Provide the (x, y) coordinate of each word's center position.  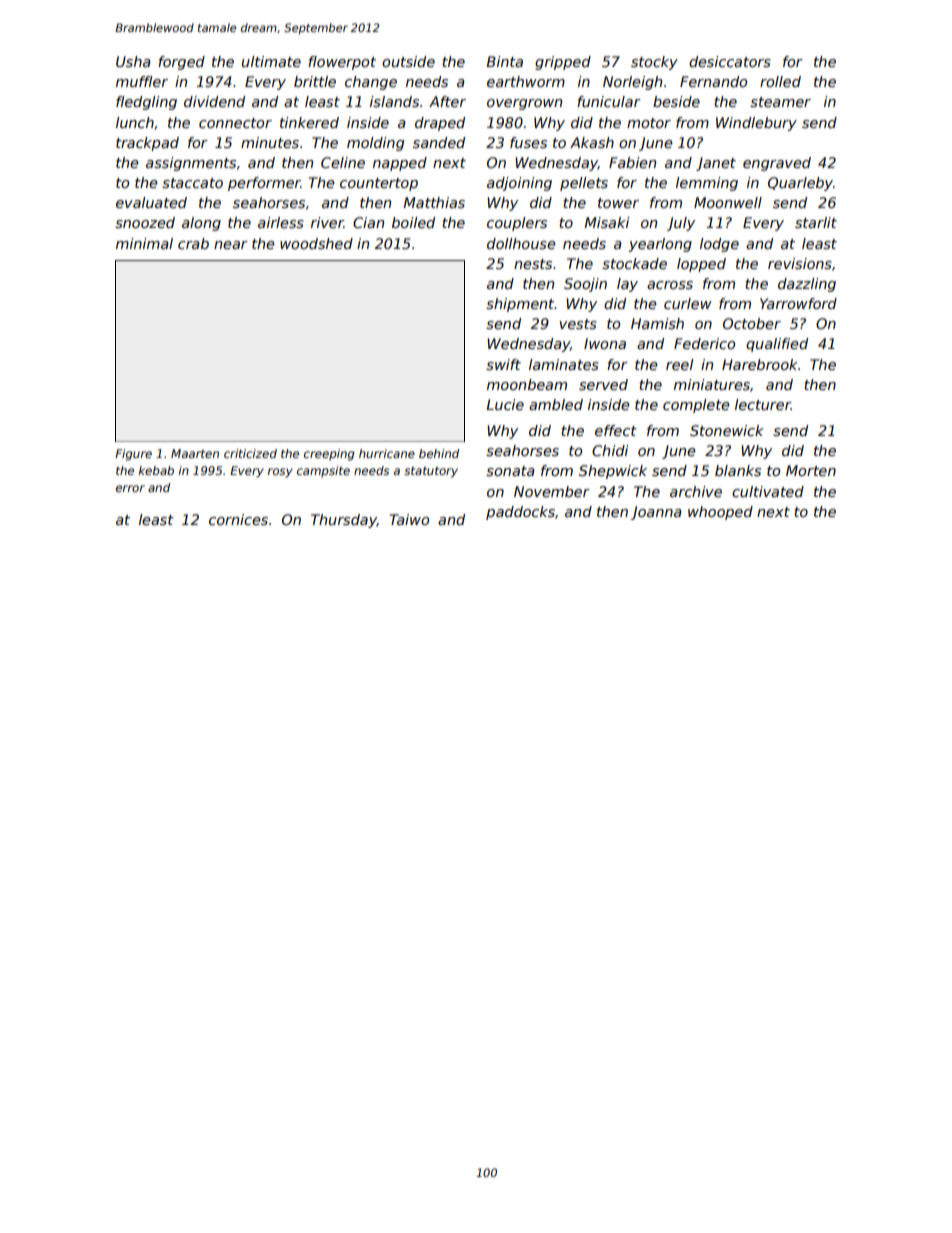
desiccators (730, 61)
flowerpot (342, 63)
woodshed (316, 243)
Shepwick (613, 472)
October (752, 323)
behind (439, 453)
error (130, 488)
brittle (315, 81)
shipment (520, 305)
